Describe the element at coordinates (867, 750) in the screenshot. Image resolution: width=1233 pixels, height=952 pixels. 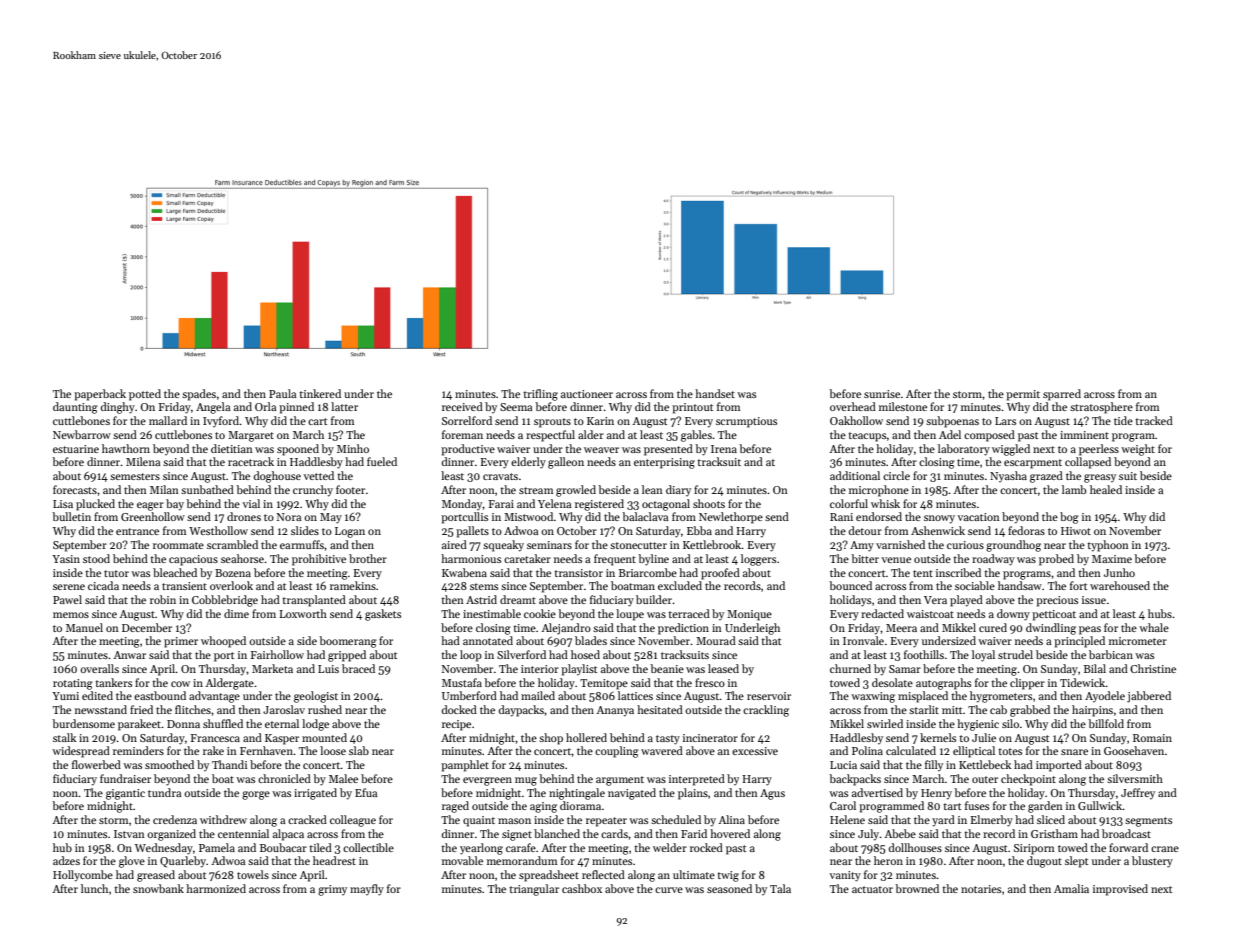
I see `Polina` at that location.
